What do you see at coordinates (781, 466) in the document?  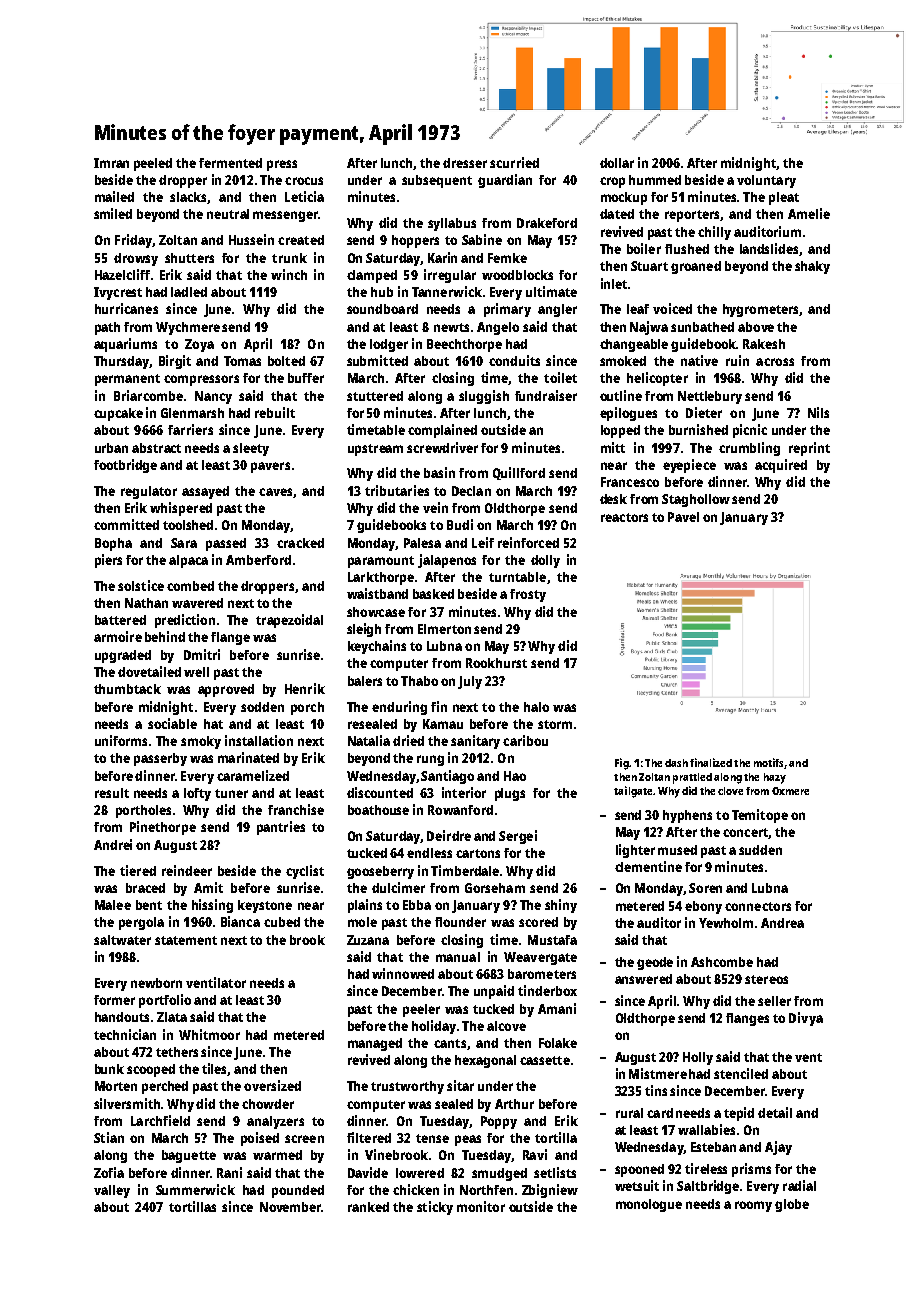 I see `acquired` at bounding box center [781, 466].
